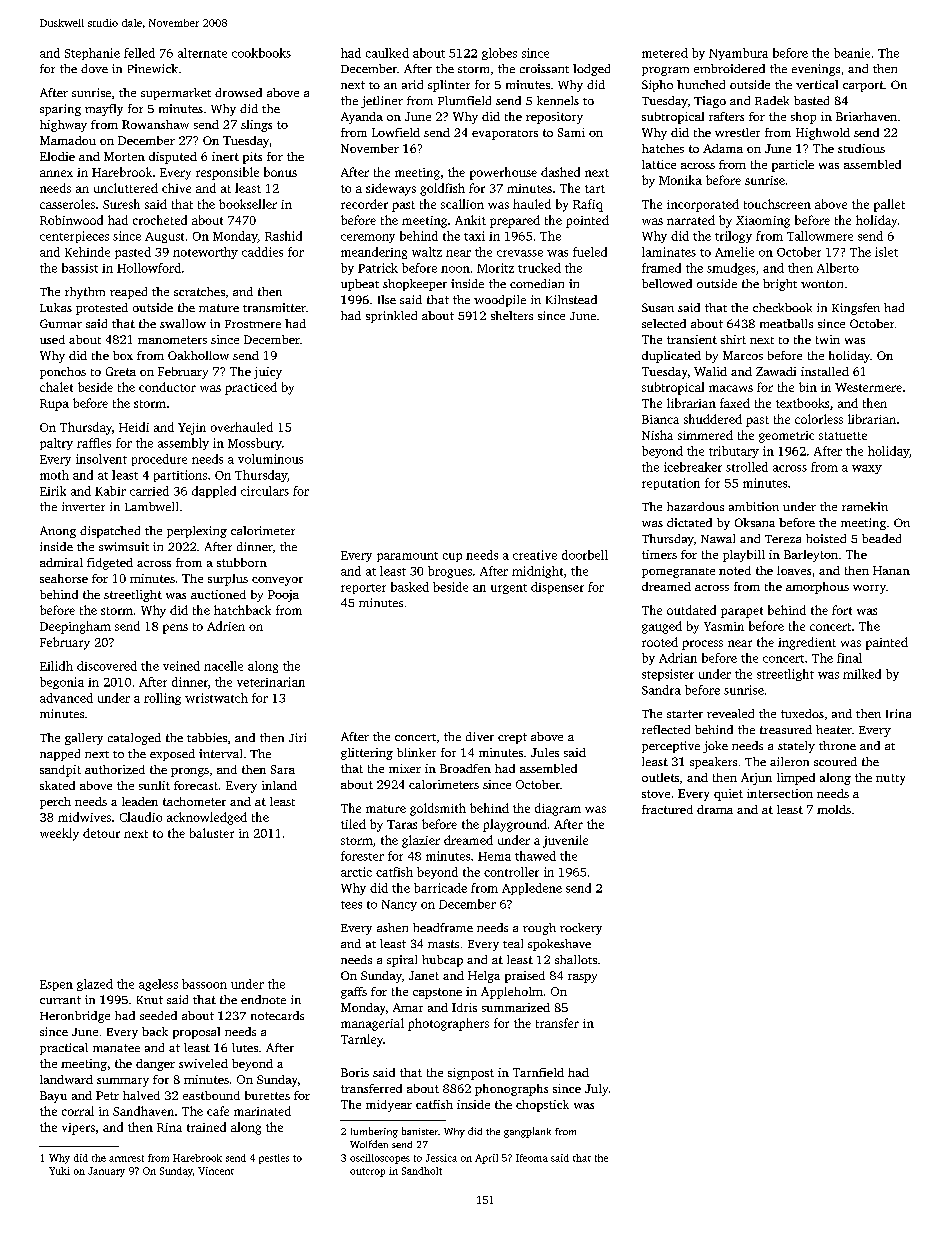  I want to click on waxy, so click(867, 469).
